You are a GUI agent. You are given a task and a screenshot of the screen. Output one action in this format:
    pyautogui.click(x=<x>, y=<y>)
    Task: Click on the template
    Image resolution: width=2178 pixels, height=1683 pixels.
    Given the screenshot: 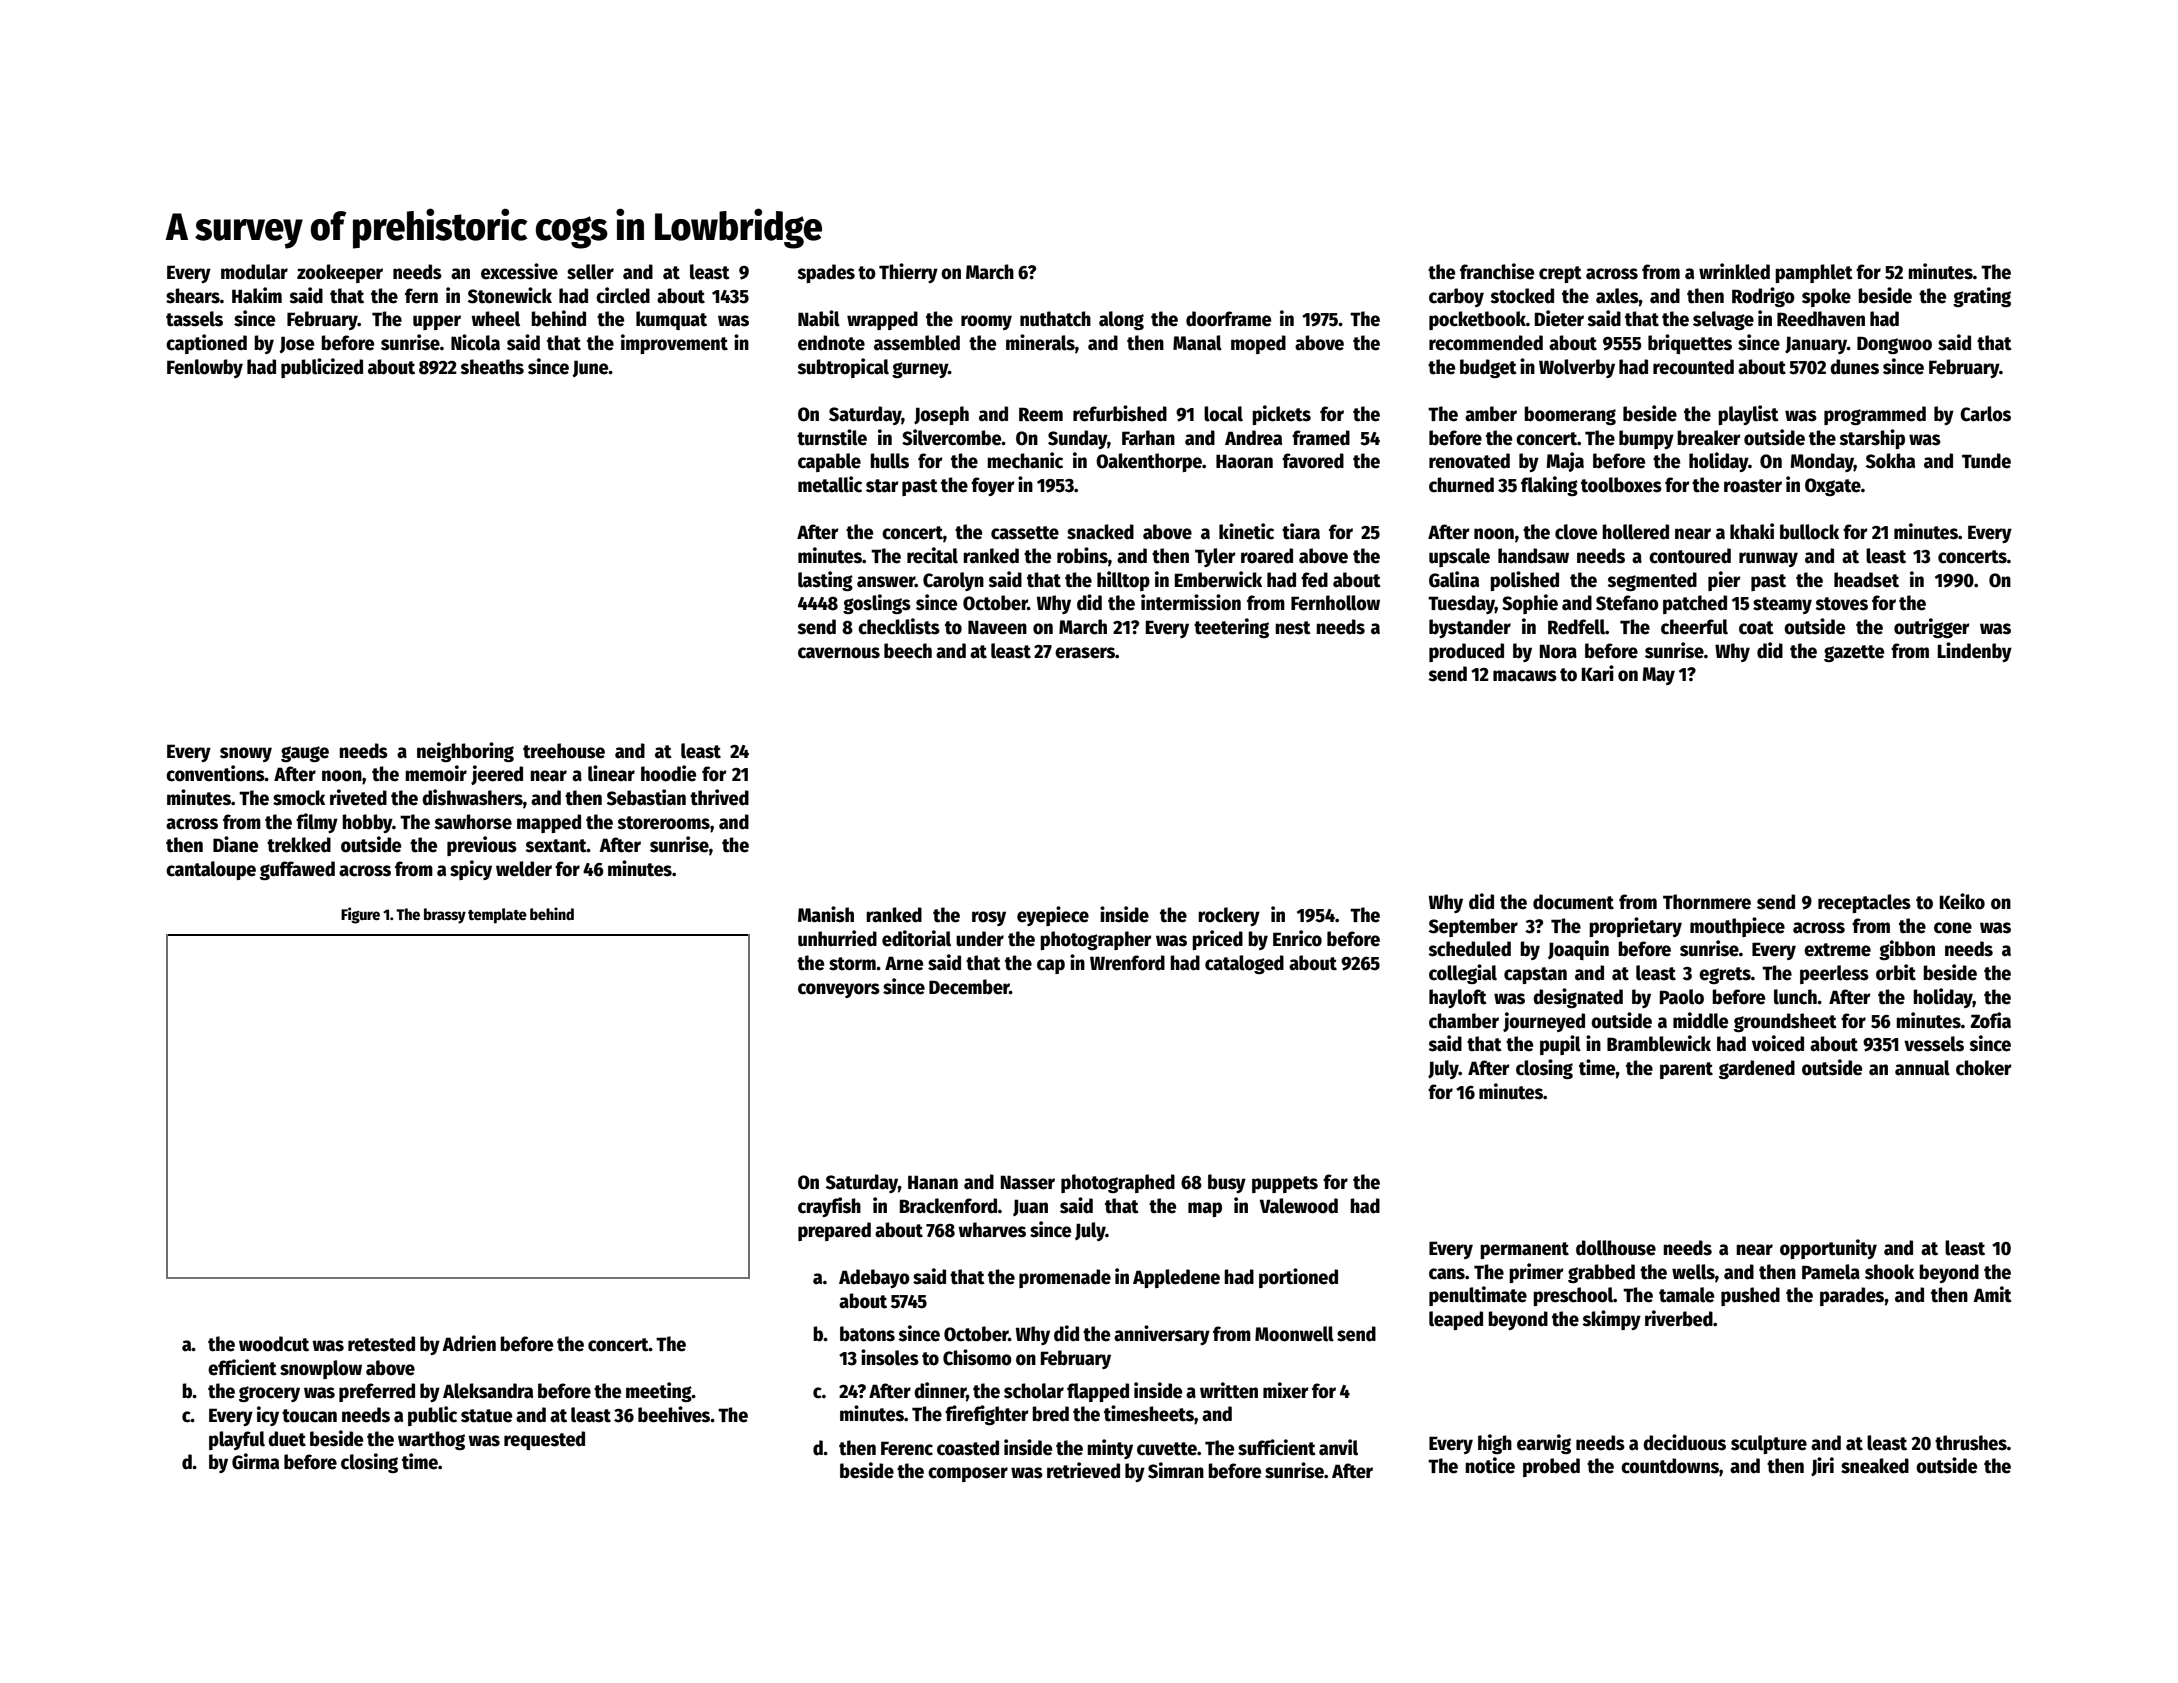 What is the action you would take?
    pyautogui.click(x=497, y=916)
